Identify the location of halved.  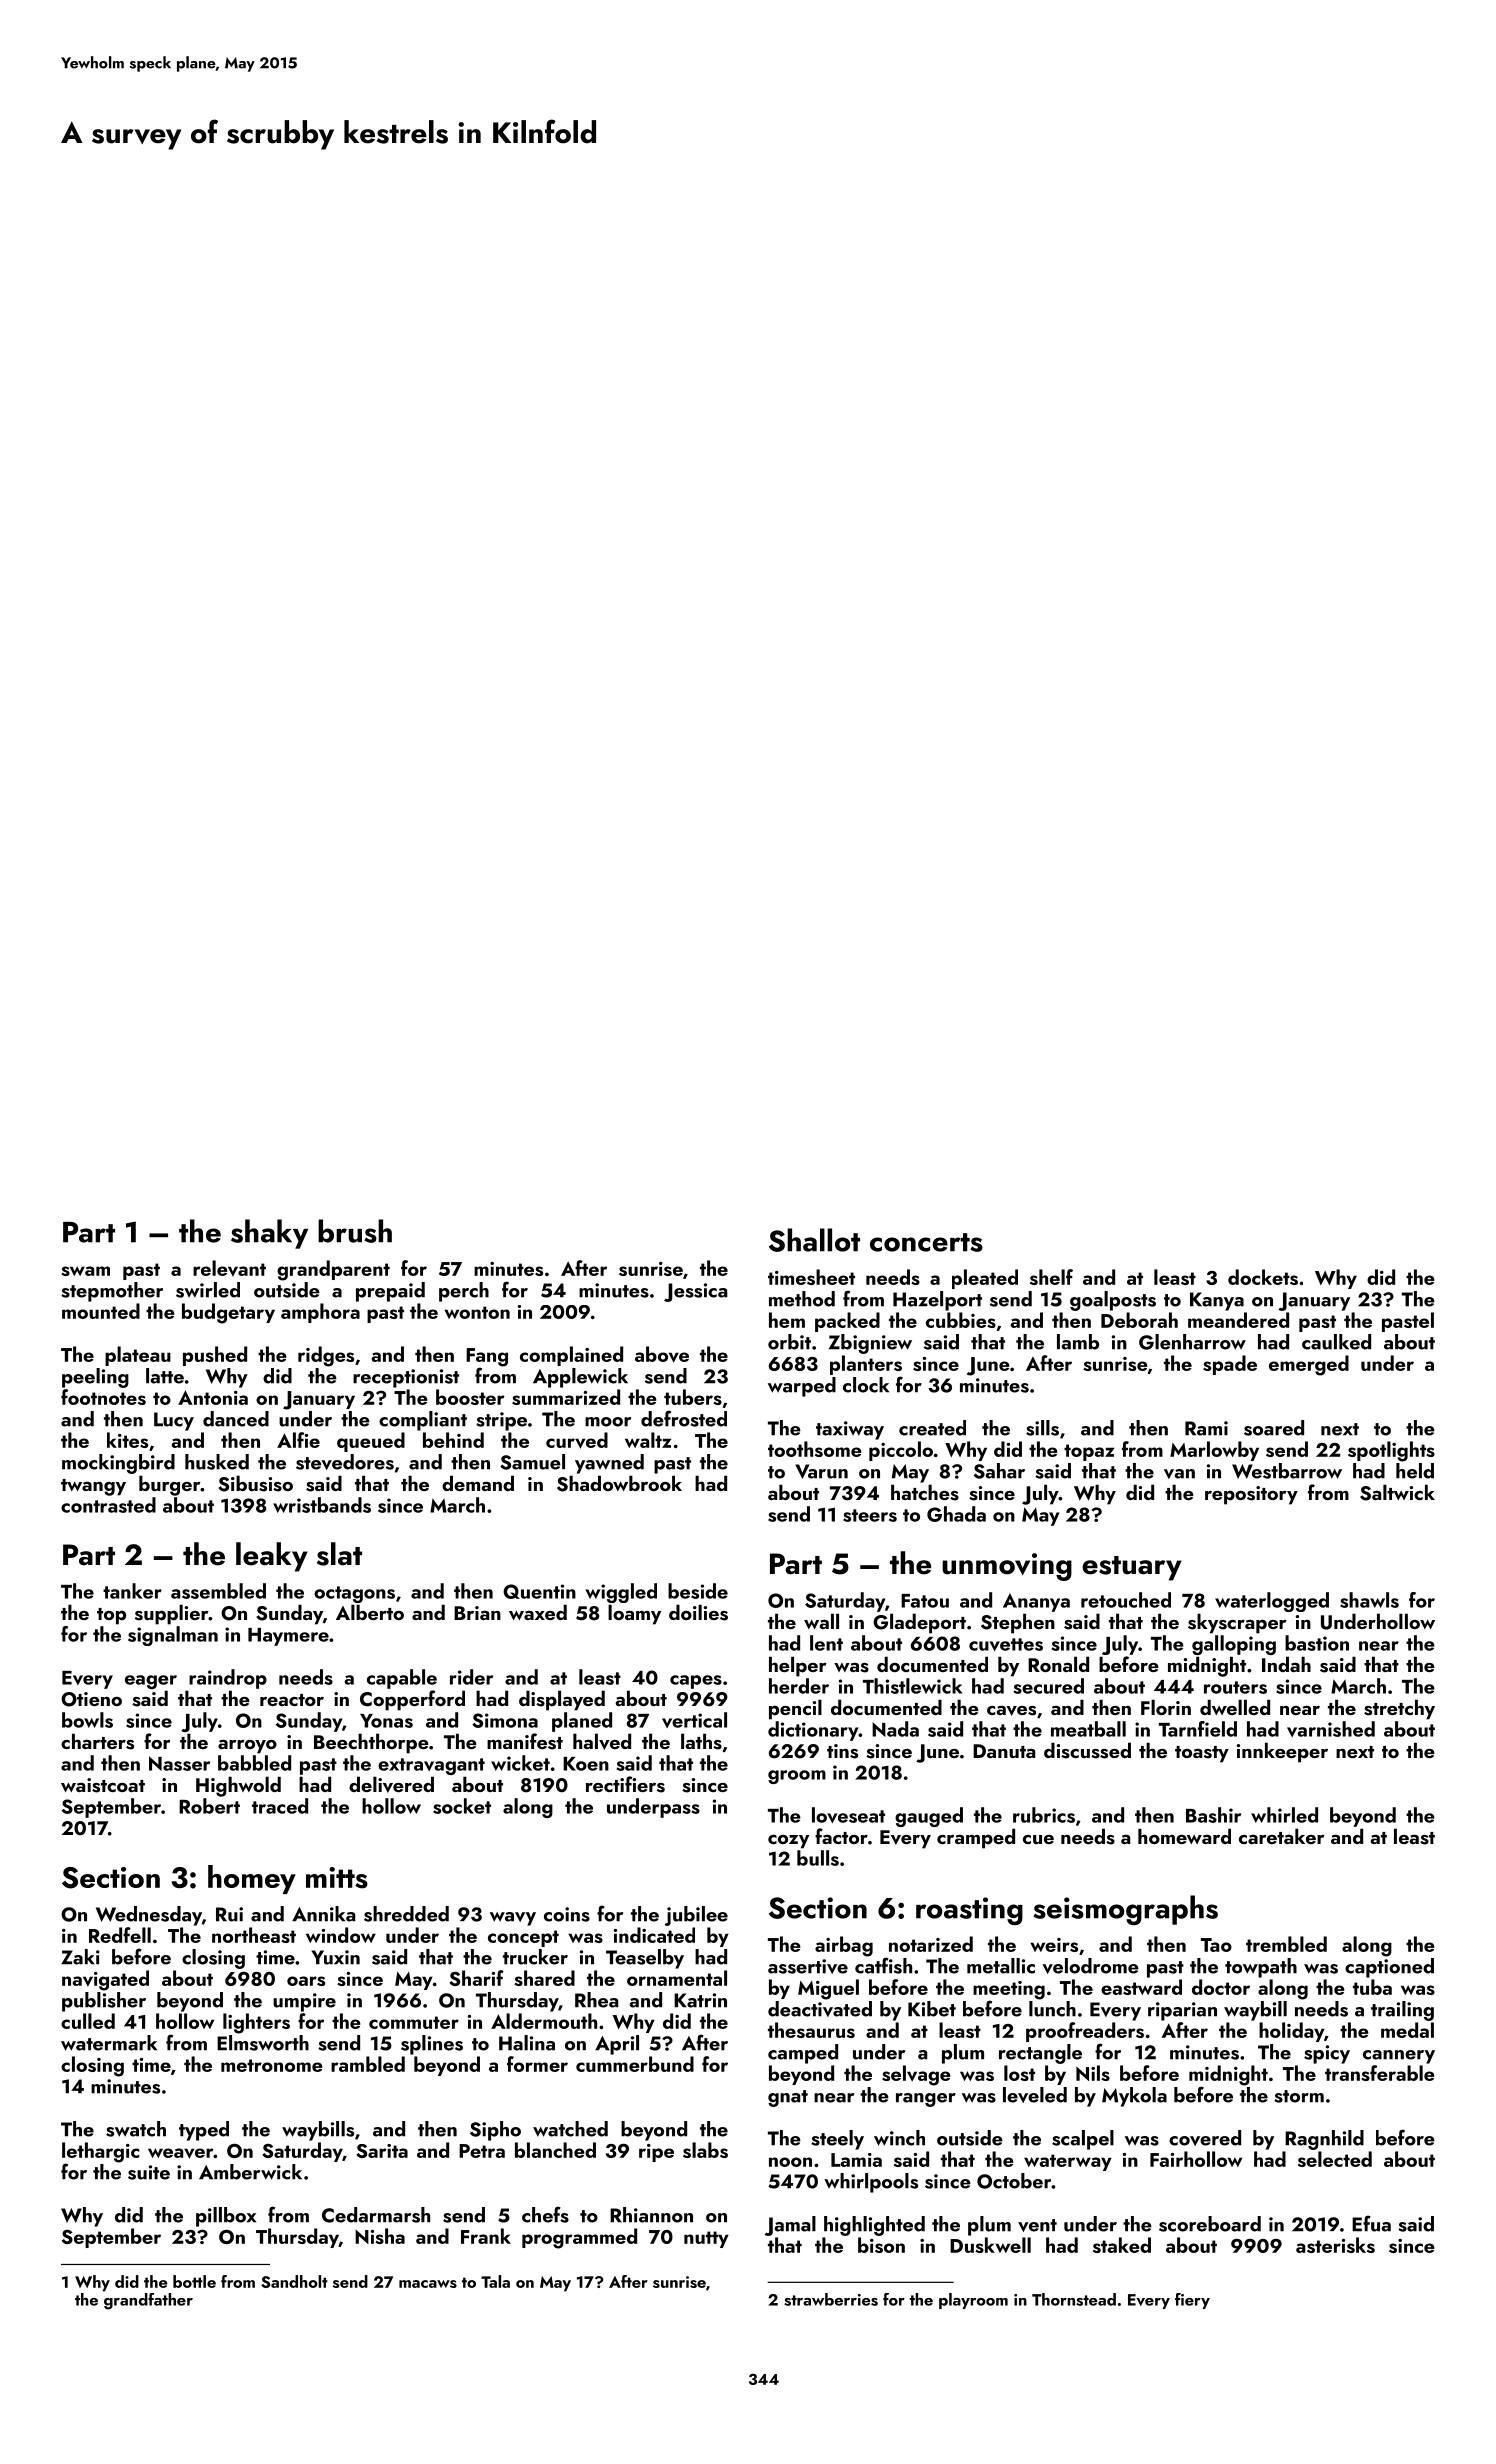
(602, 1741).
